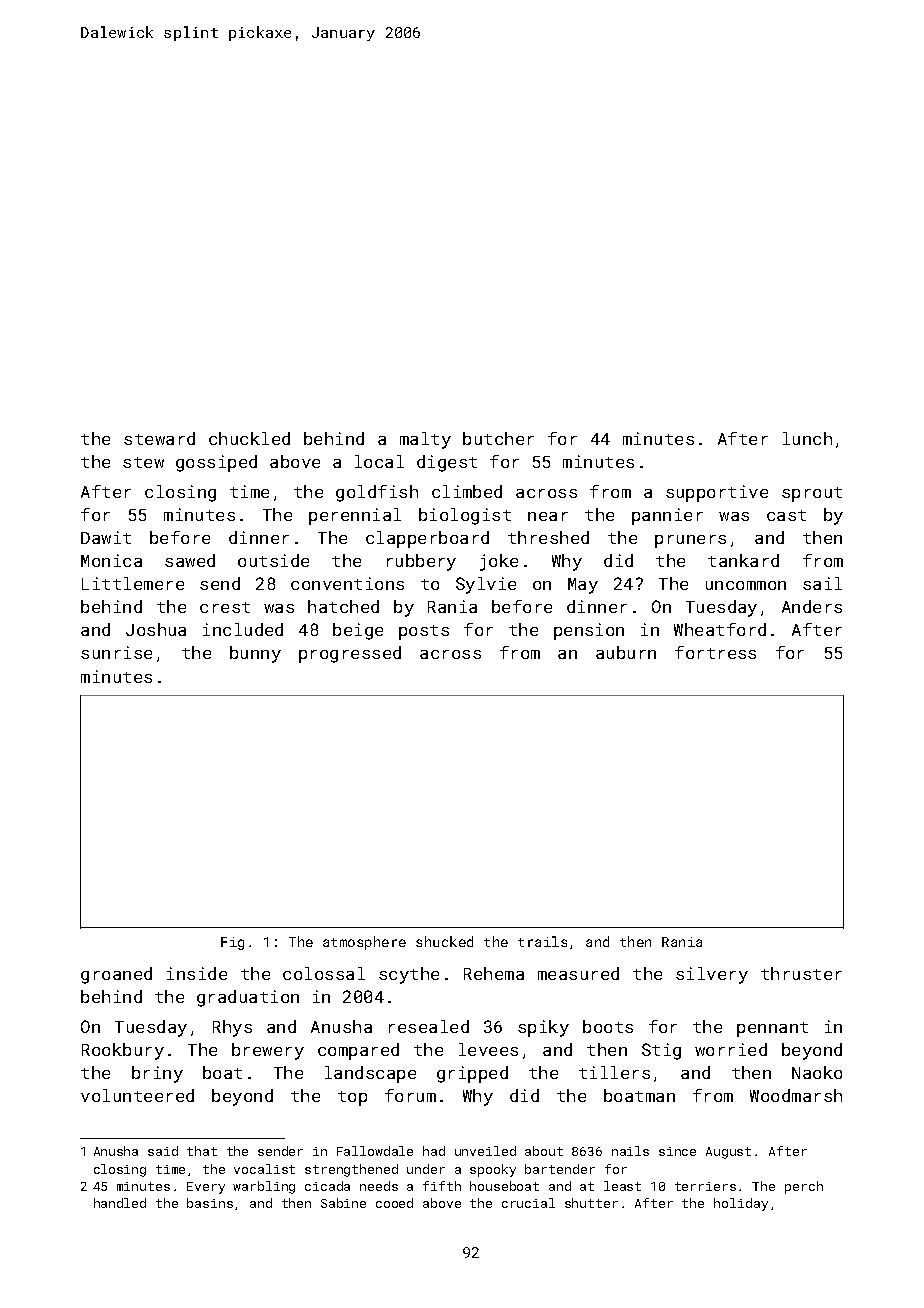 This image has height=1308, width=924. Describe the element at coordinates (216, 463) in the image. I see `gossiped` at that location.
